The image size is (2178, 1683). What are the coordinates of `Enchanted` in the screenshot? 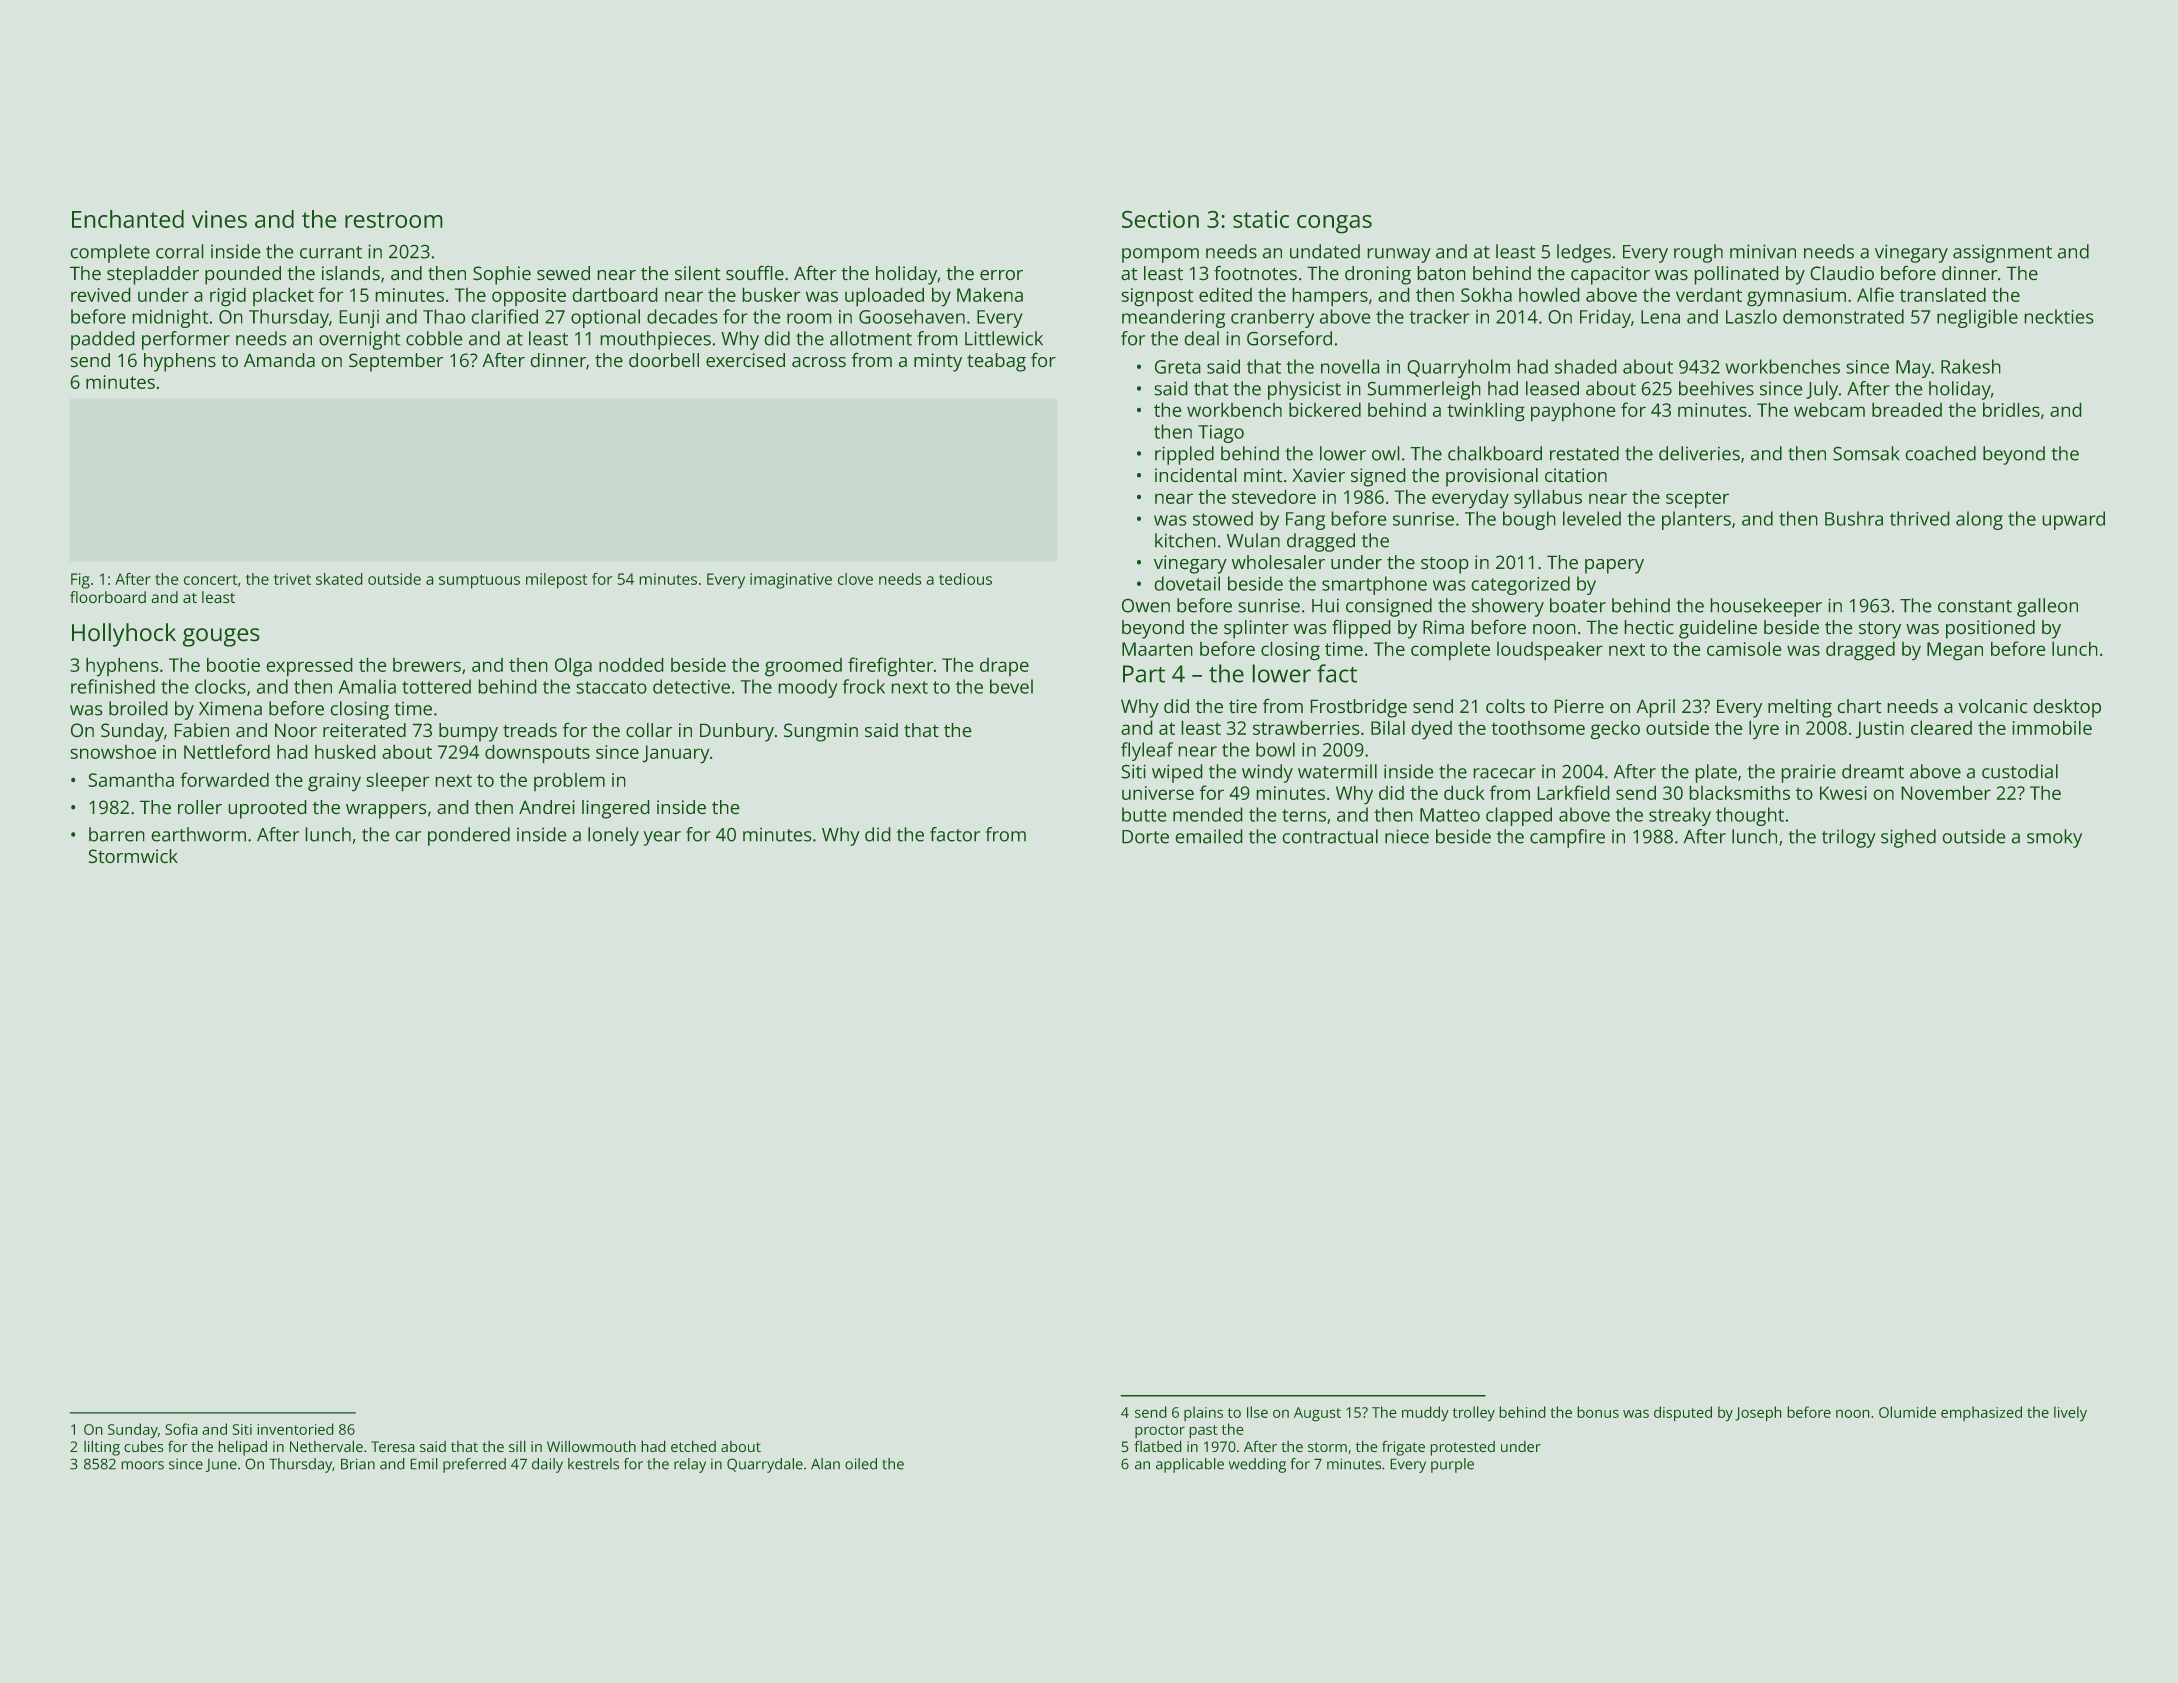 It's located at (128, 219).
